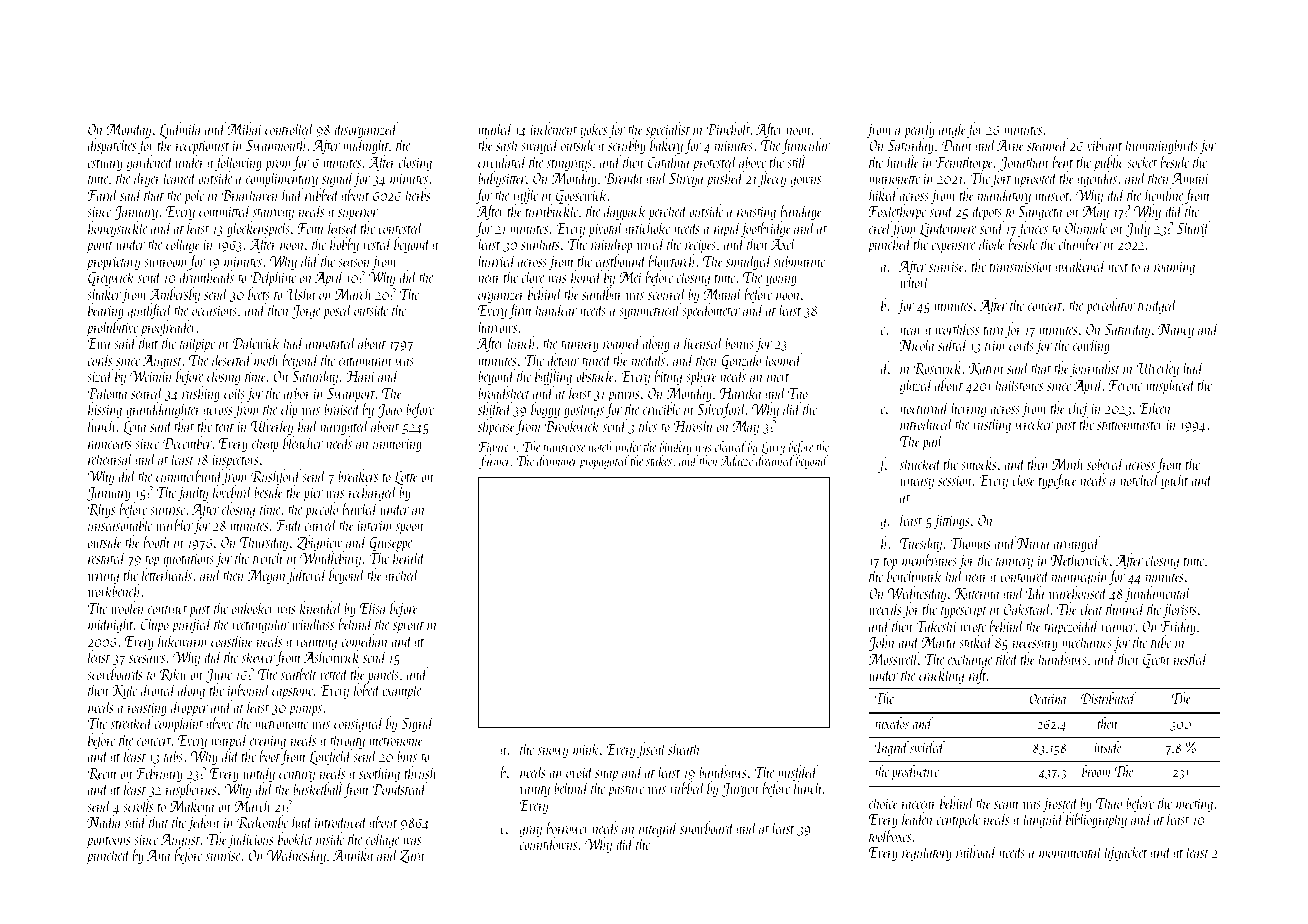 The height and width of the screenshot is (924, 1308). I want to click on Lindenmere, so click(948, 230).
